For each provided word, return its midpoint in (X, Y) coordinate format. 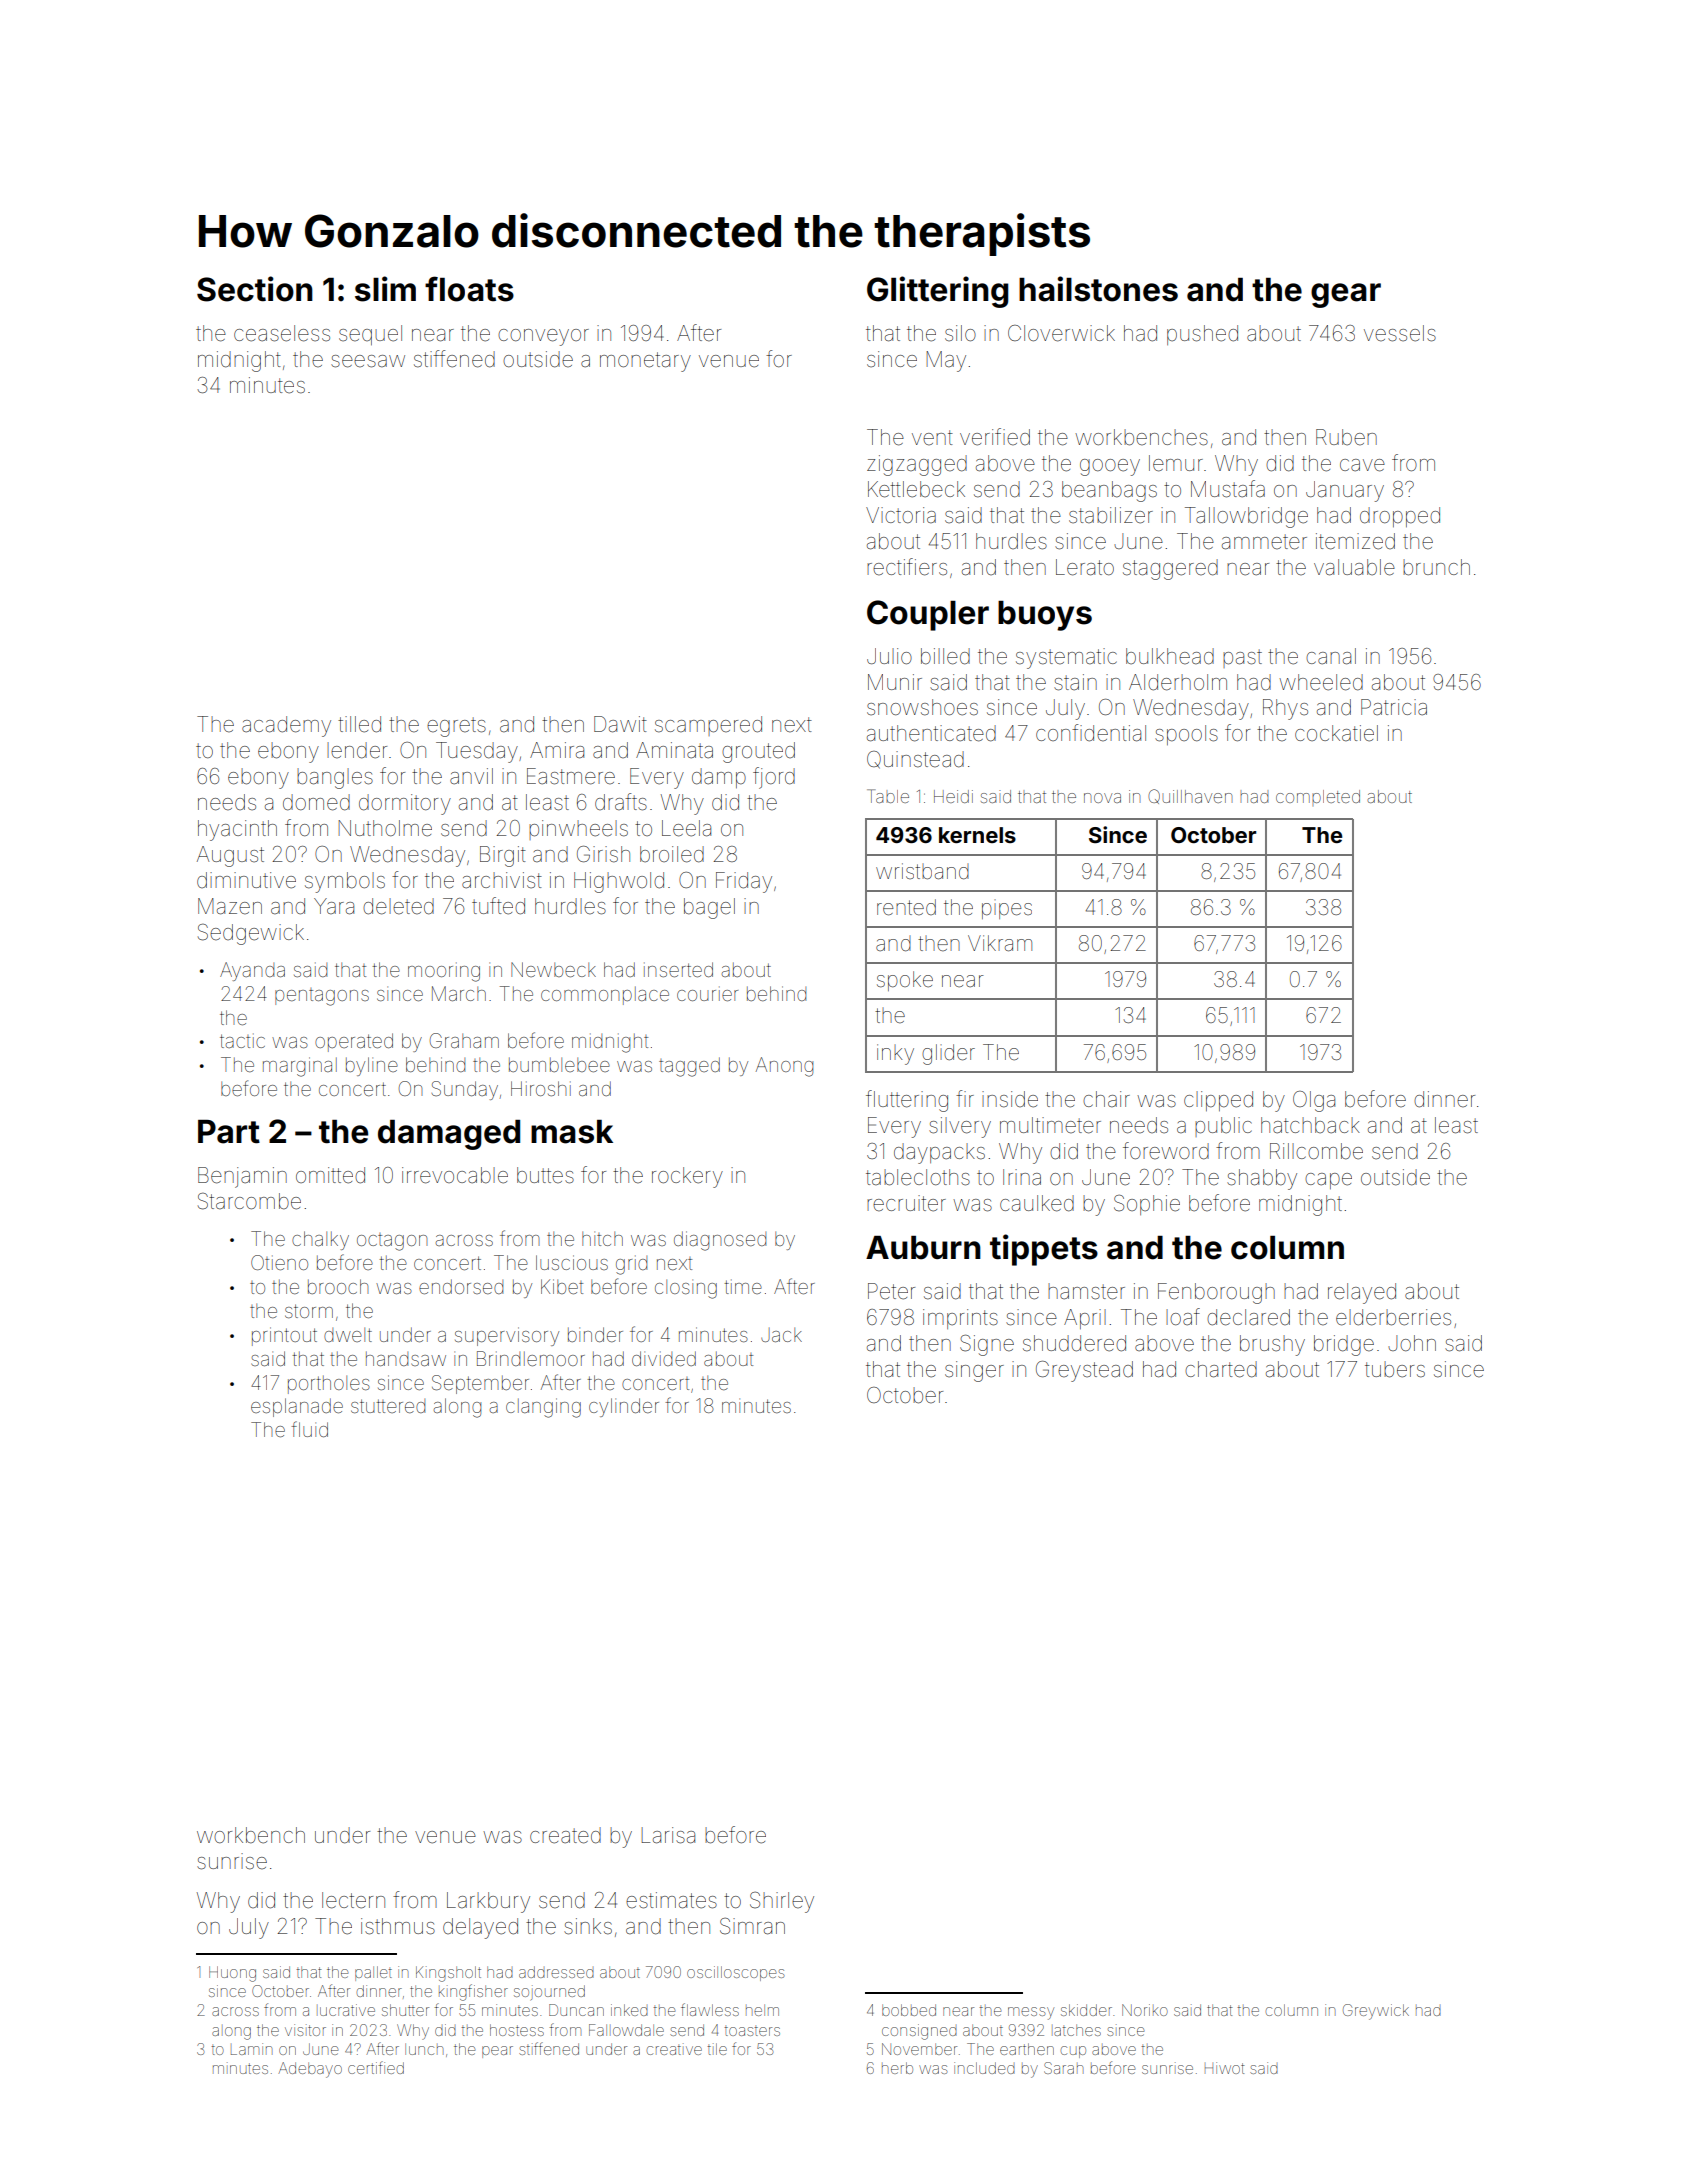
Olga (1314, 1101)
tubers (1395, 1369)
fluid (309, 1429)
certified (376, 2067)
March (459, 993)
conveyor (543, 337)
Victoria (901, 515)
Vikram (1000, 943)
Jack (781, 1335)
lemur (1176, 463)
